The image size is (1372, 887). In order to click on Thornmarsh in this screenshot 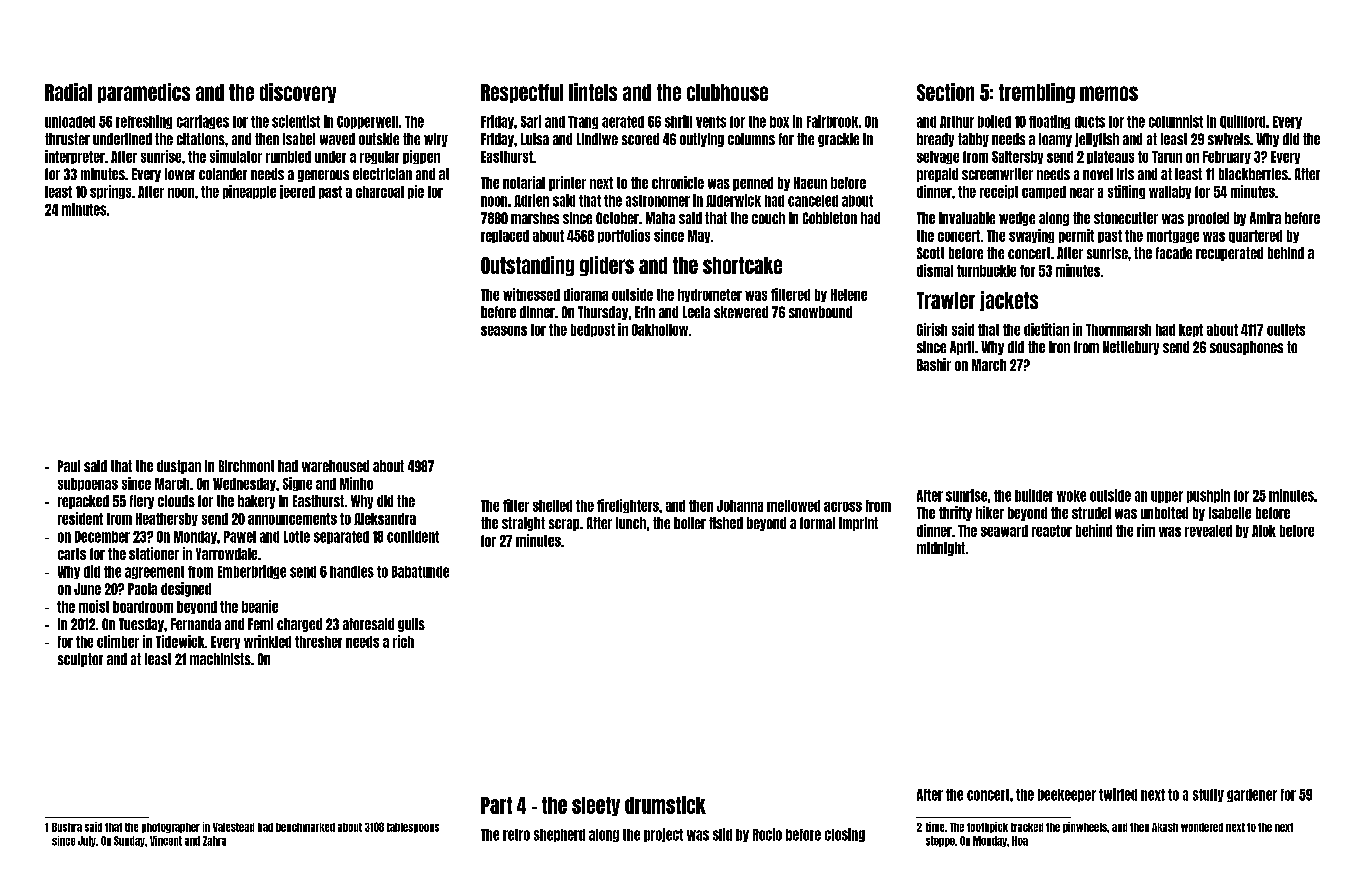, I will do `click(1118, 330)`.
